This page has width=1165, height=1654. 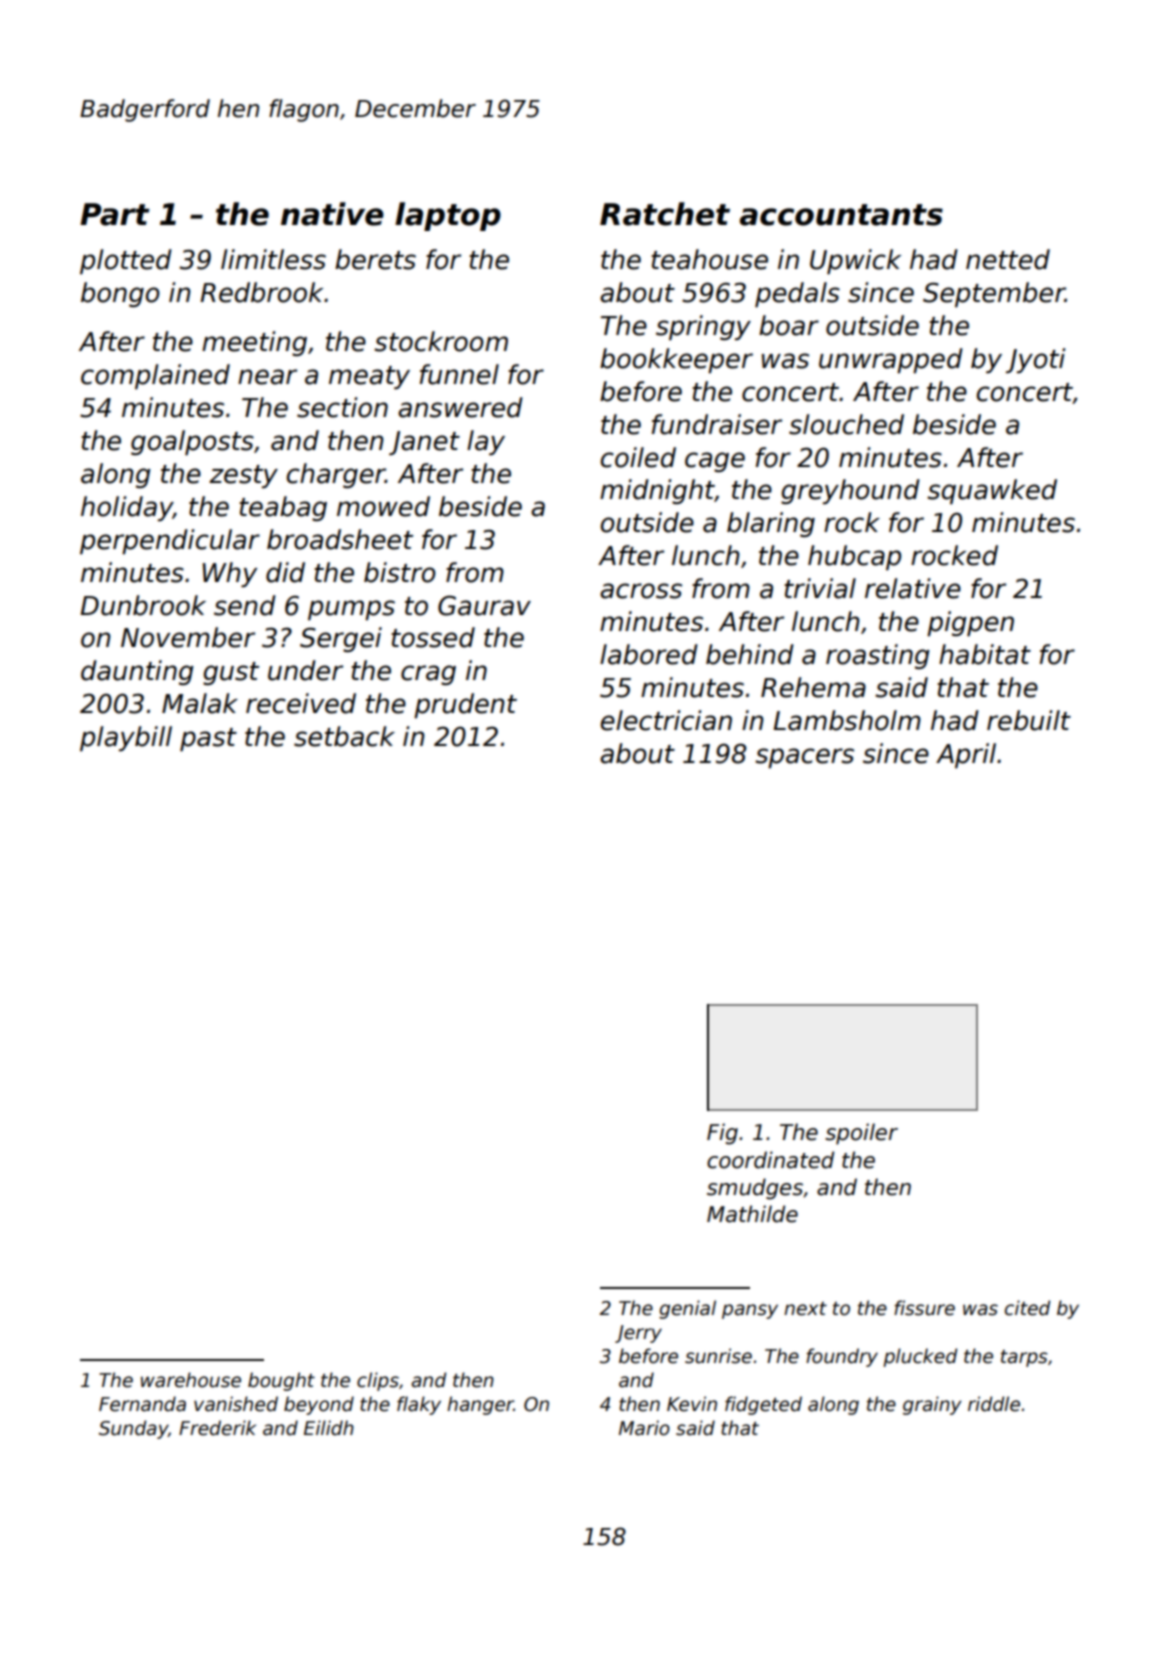 What do you see at coordinates (820, 588) in the page?
I see `trivial` at bounding box center [820, 588].
